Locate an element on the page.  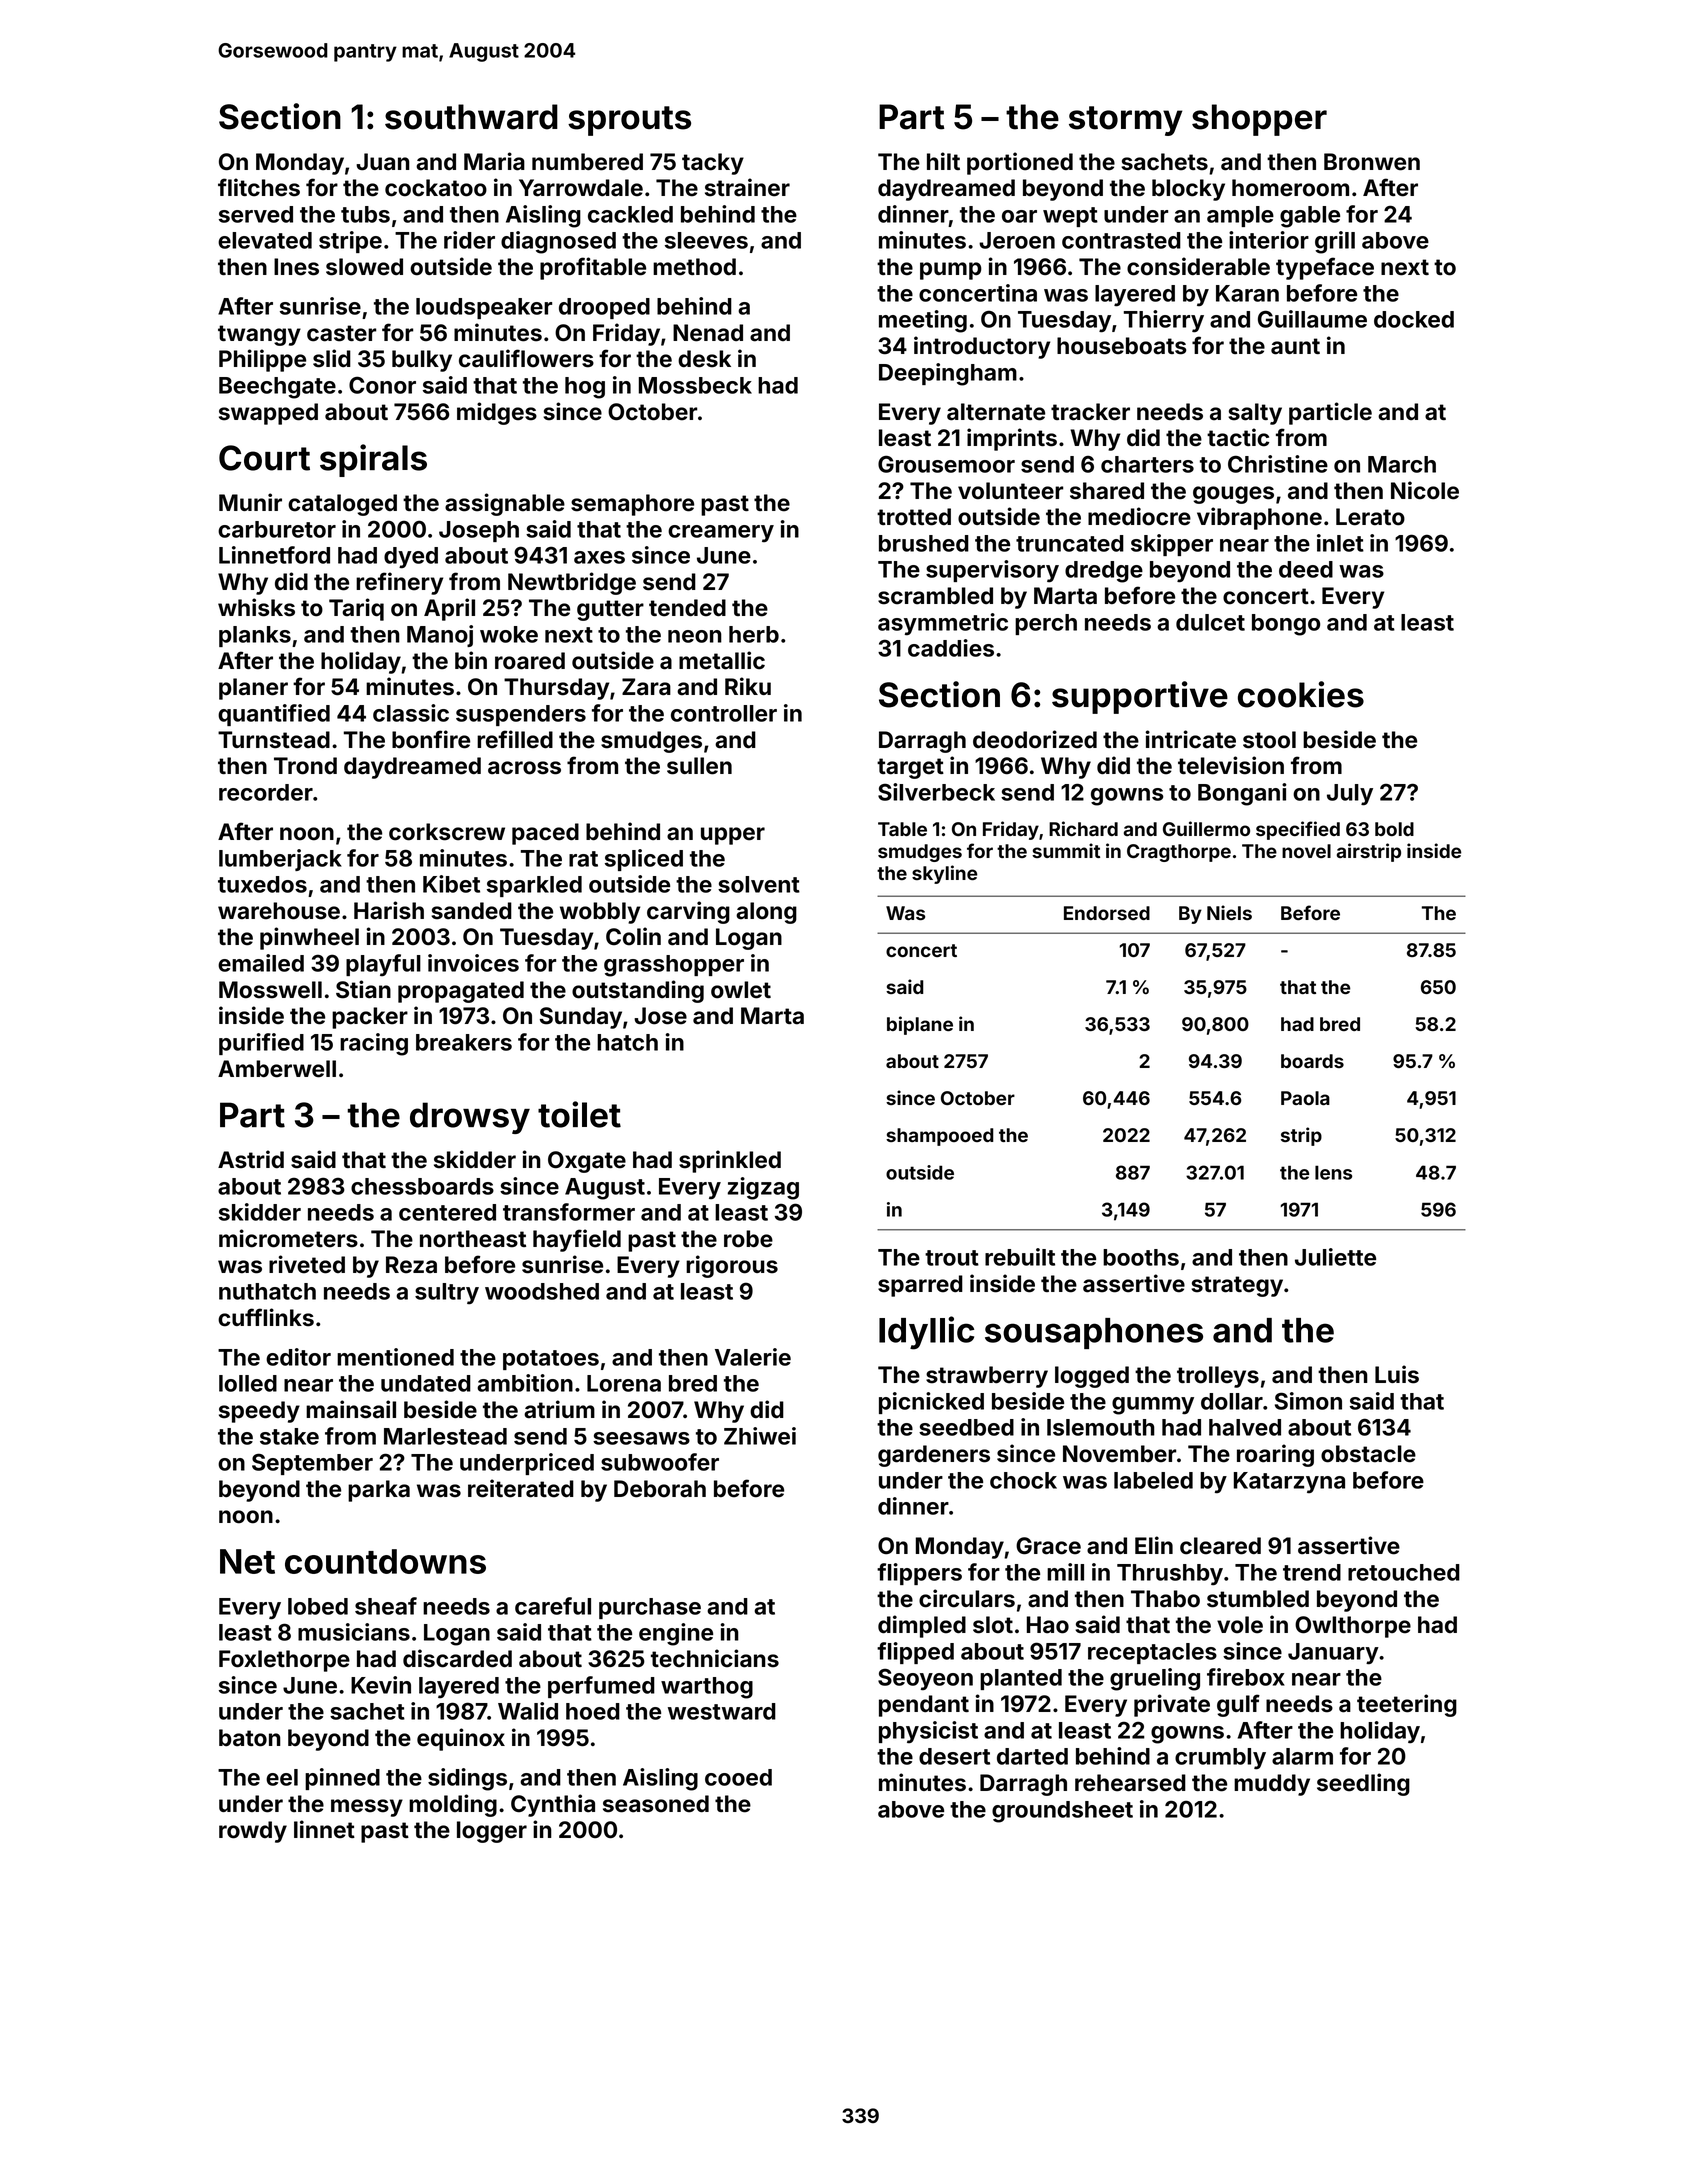
Cragthorpe is located at coordinates (1179, 853).
